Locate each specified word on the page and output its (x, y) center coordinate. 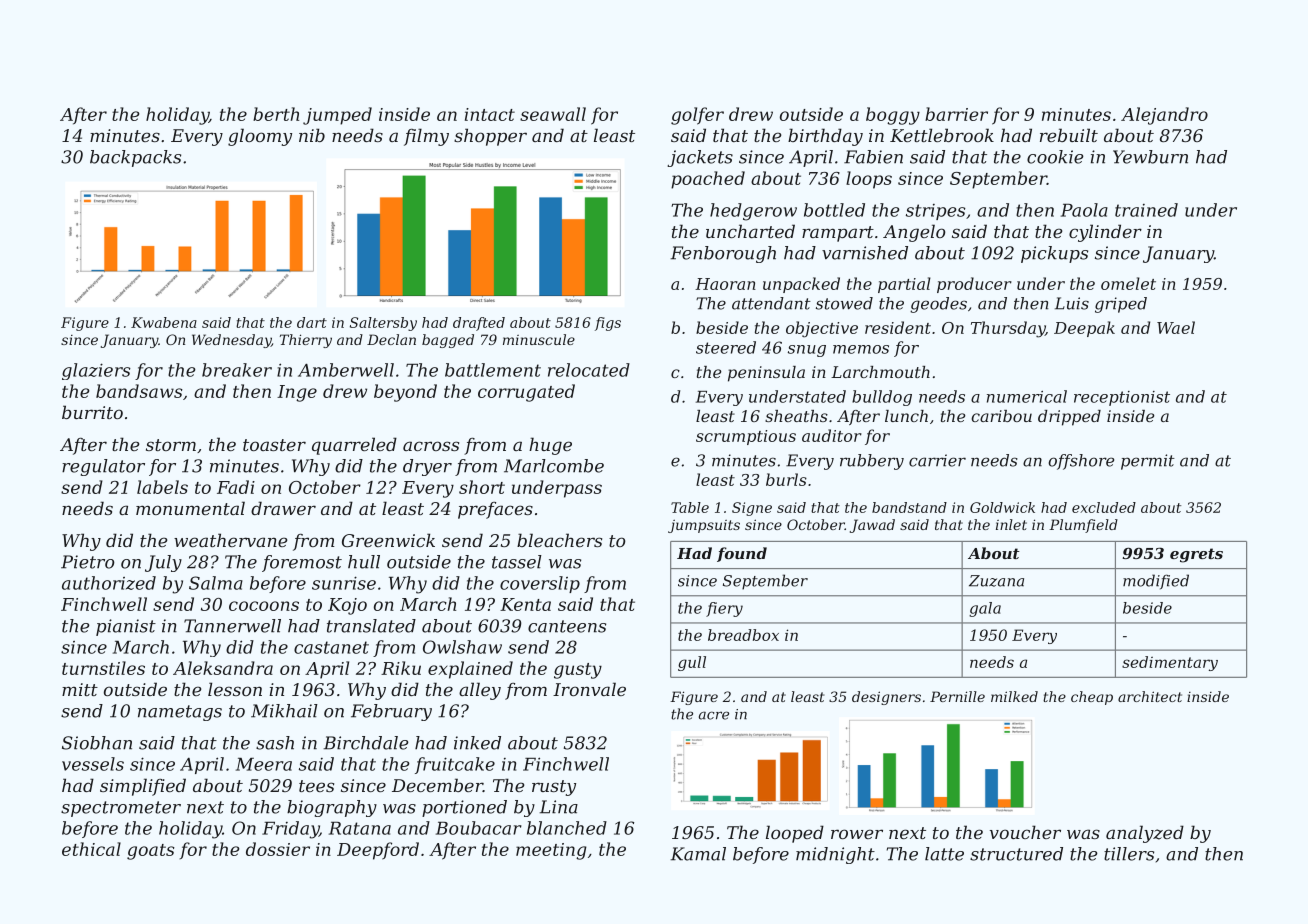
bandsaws (139, 391)
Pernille (957, 696)
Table (690, 507)
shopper (490, 137)
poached (708, 180)
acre (714, 715)
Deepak (1084, 329)
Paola (1084, 210)
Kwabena (164, 322)
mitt (80, 689)
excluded (1104, 507)
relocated (589, 370)
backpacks (135, 158)
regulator (103, 467)
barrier (956, 114)
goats (151, 852)
